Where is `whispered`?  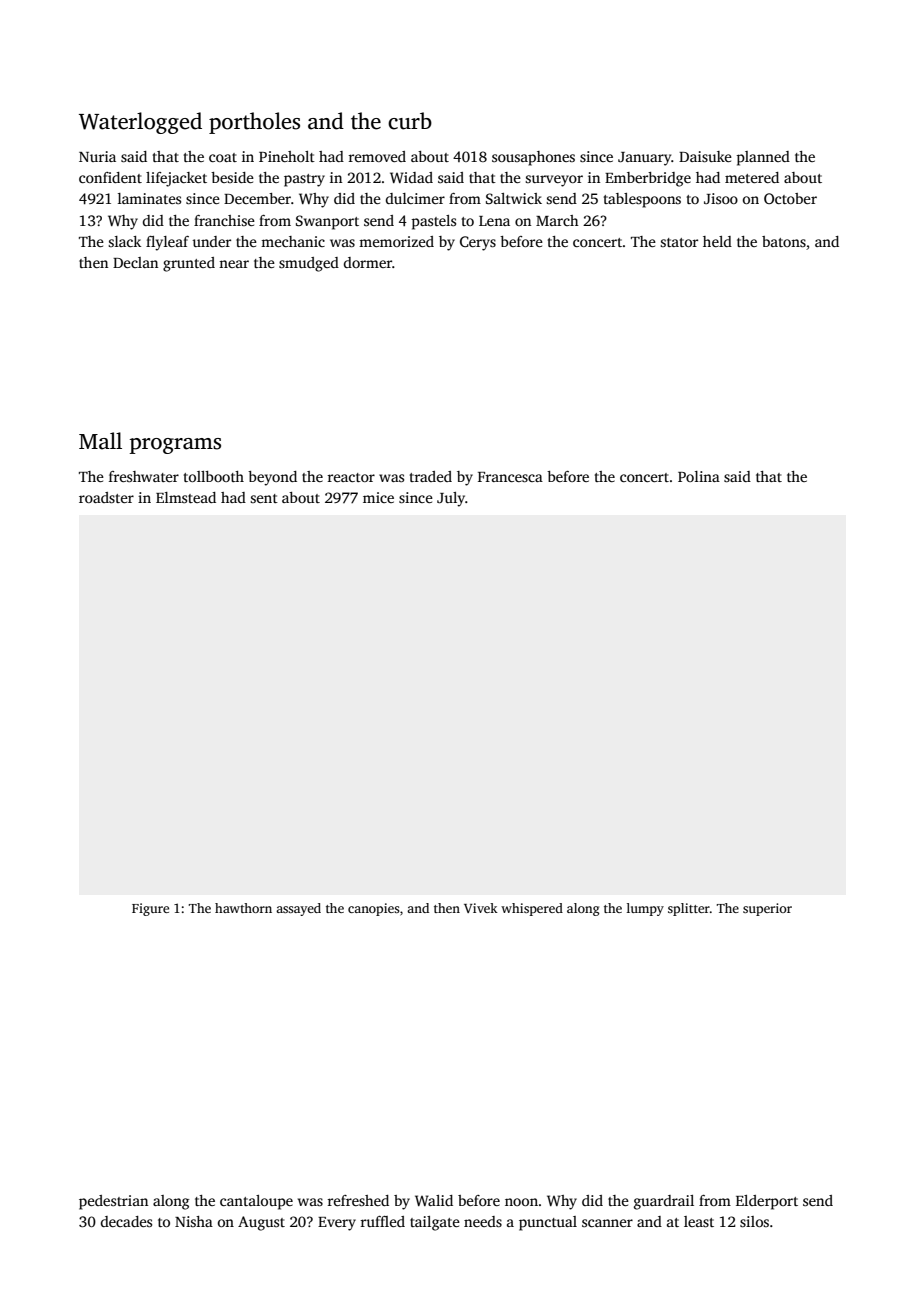 whispered is located at coordinates (532, 909).
